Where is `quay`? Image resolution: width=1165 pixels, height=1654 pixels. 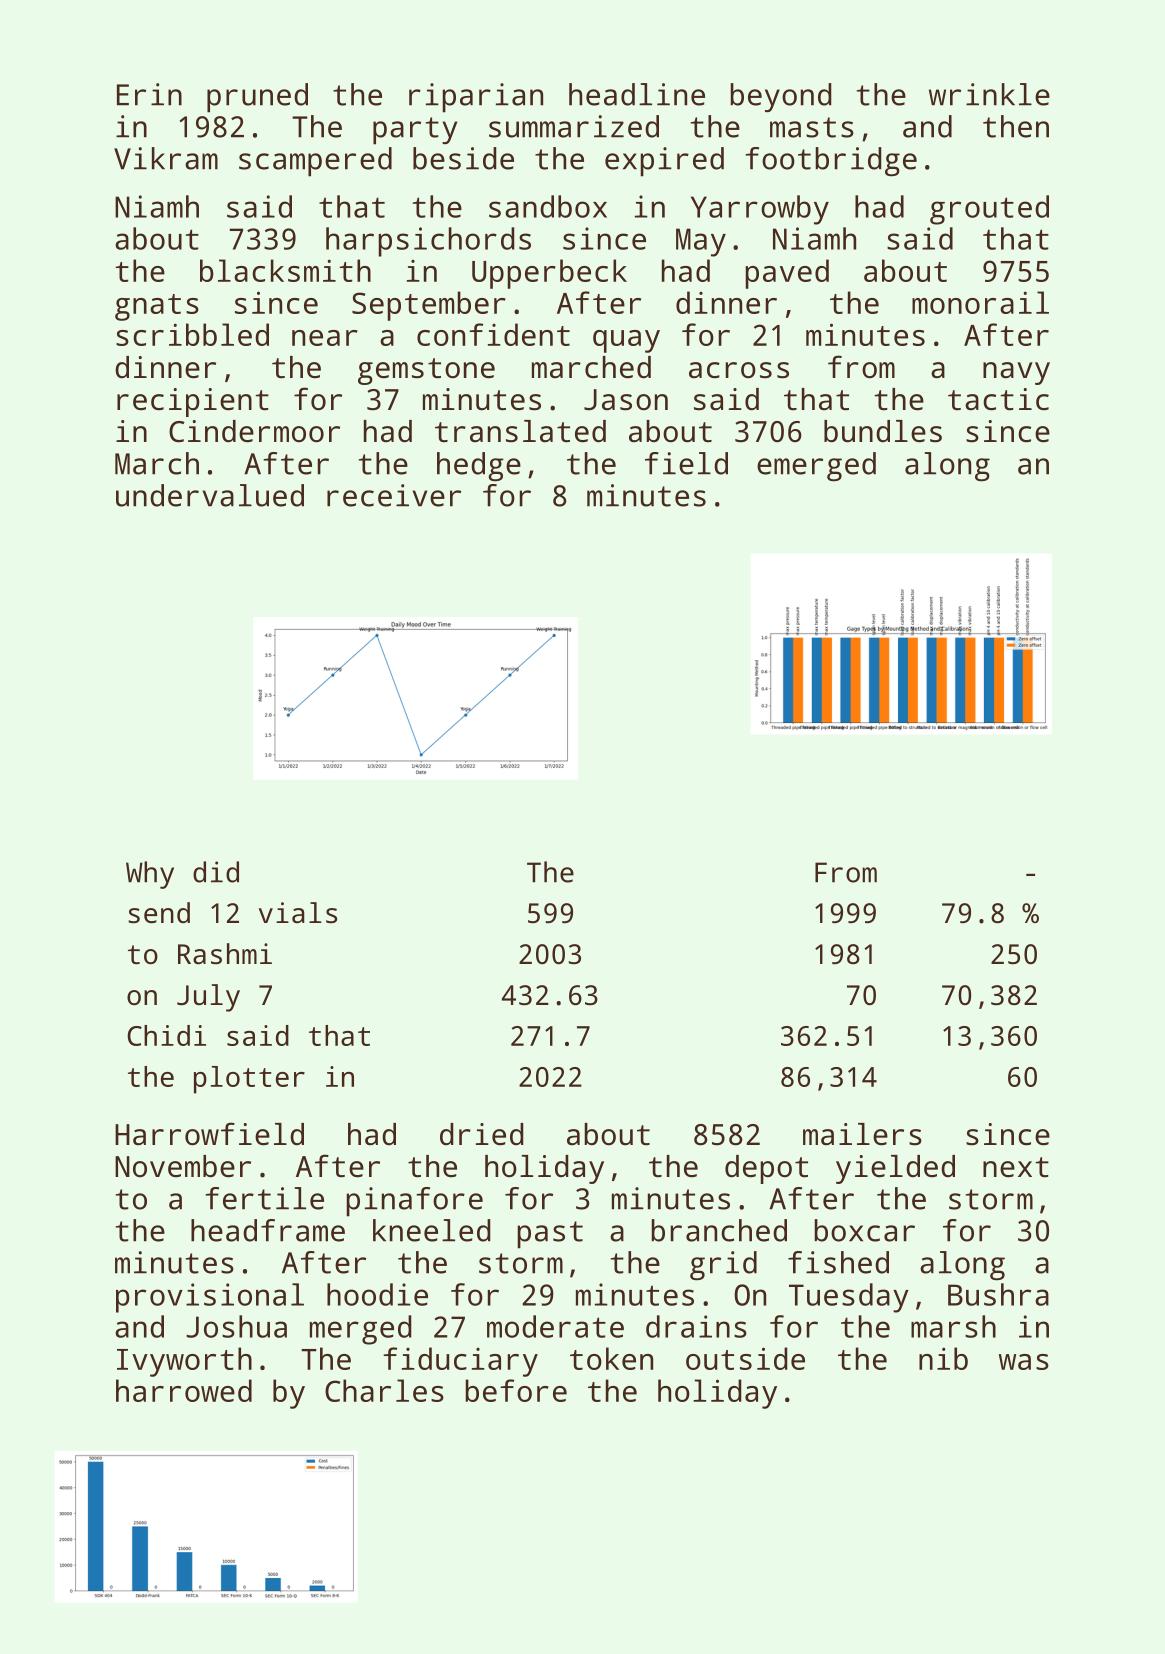
quay is located at coordinates (626, 341).
